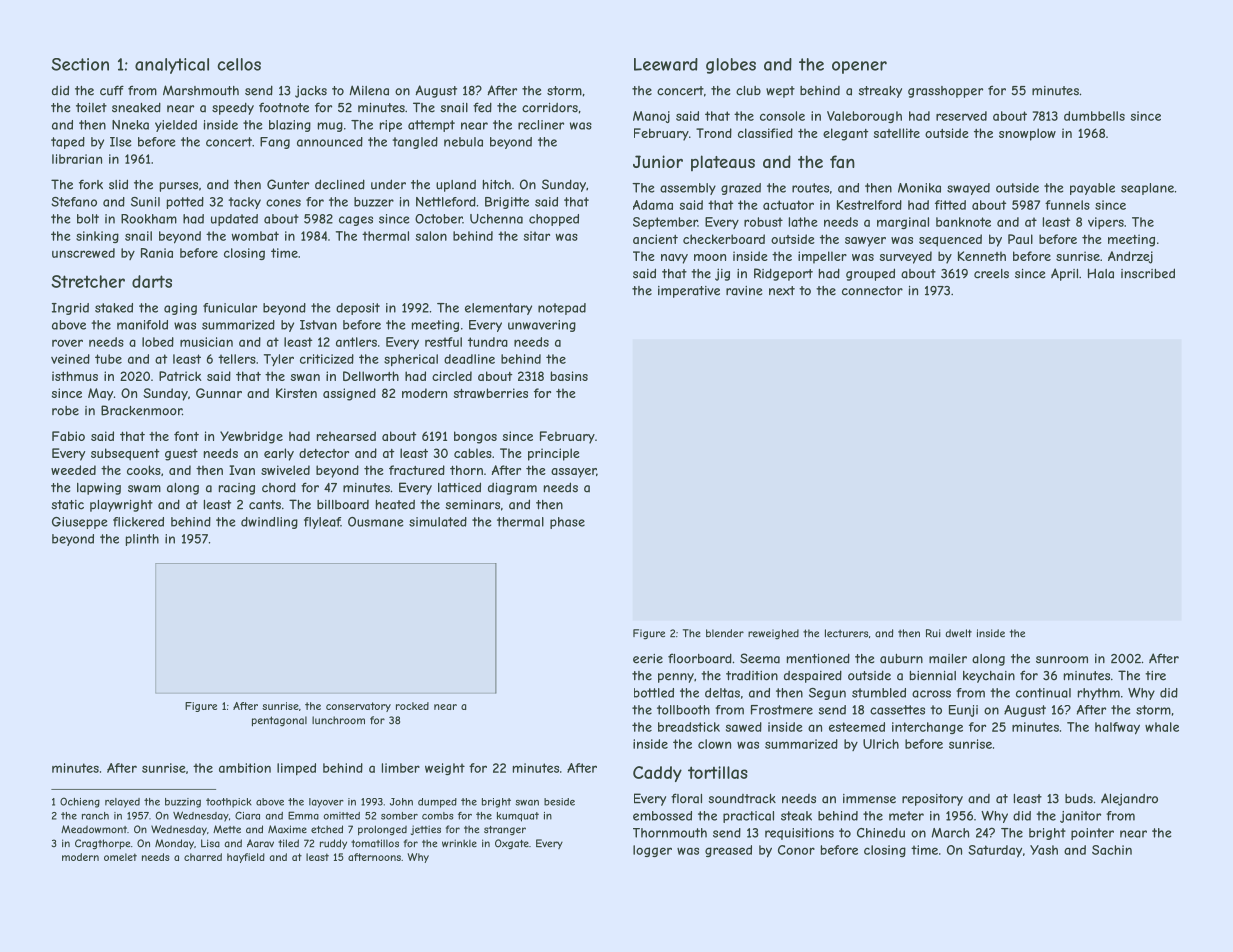 Image resolution: width=1233 pixels, height=952 pixels. Describe the element at coordinates (872, 291) in the screenshot. I see `connector` at that location.
